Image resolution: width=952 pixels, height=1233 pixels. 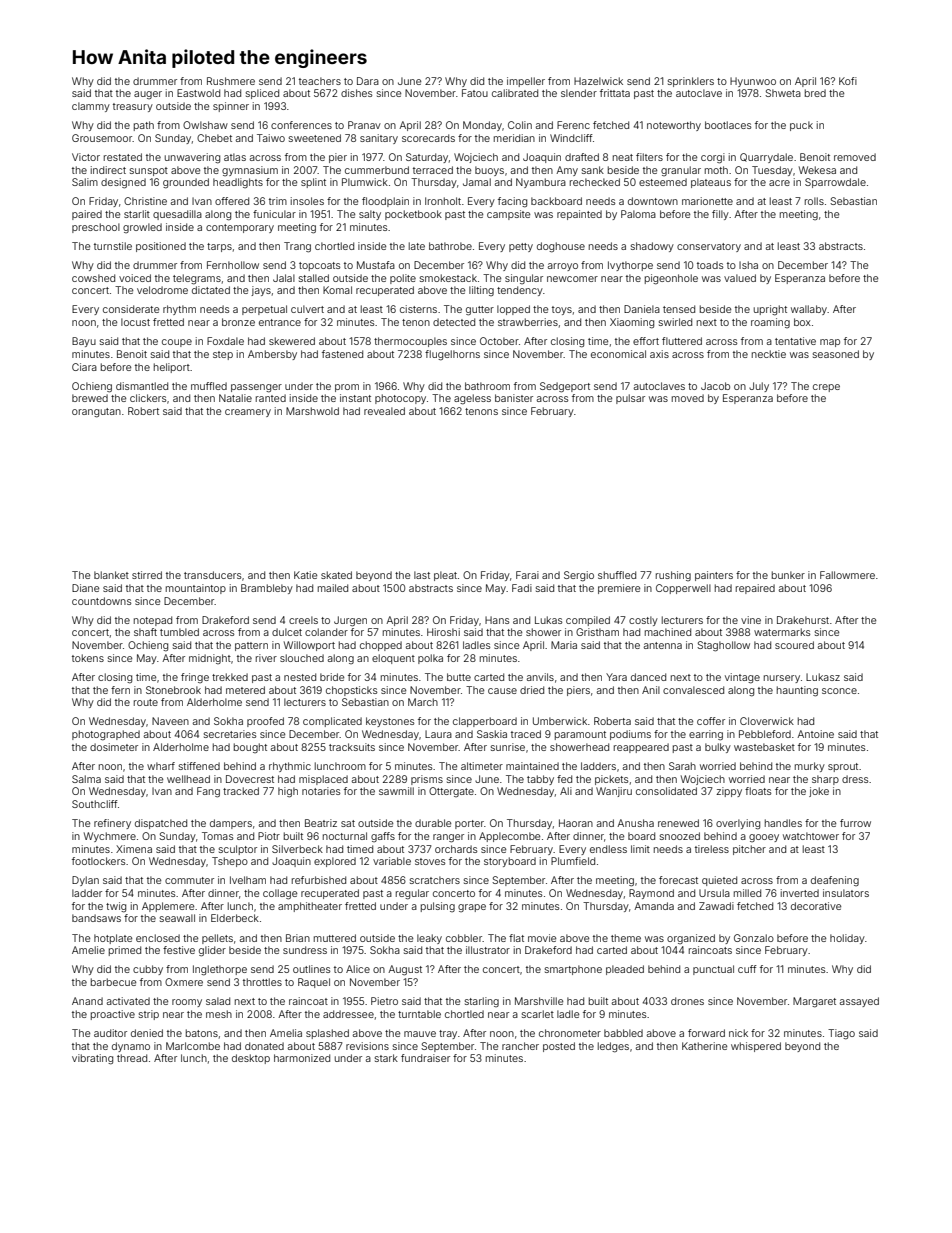 I want to click on holiday, so click(x=847, y=939).
